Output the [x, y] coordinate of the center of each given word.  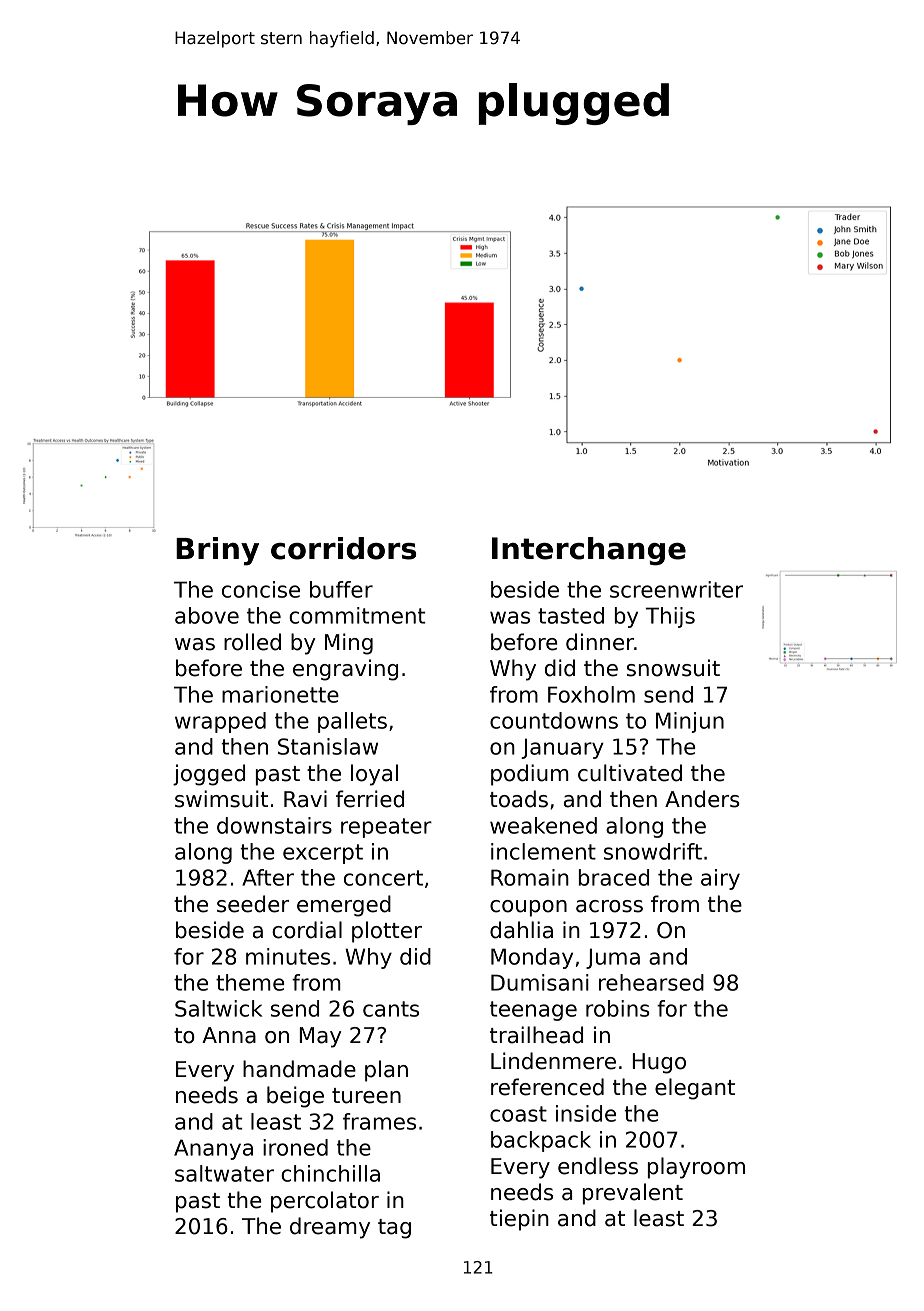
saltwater [224, 1173]
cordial [307, 930]
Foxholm [591, 694]
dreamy [330, 1228]
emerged [344, 906]
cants [391, 1009]
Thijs [670, 617]
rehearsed [651, 982]
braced [614, 877]
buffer [341, 589]
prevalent [633, 1194]
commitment [357, 615]
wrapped [220, 722]
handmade [299, 1069]
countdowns [554, 720]
